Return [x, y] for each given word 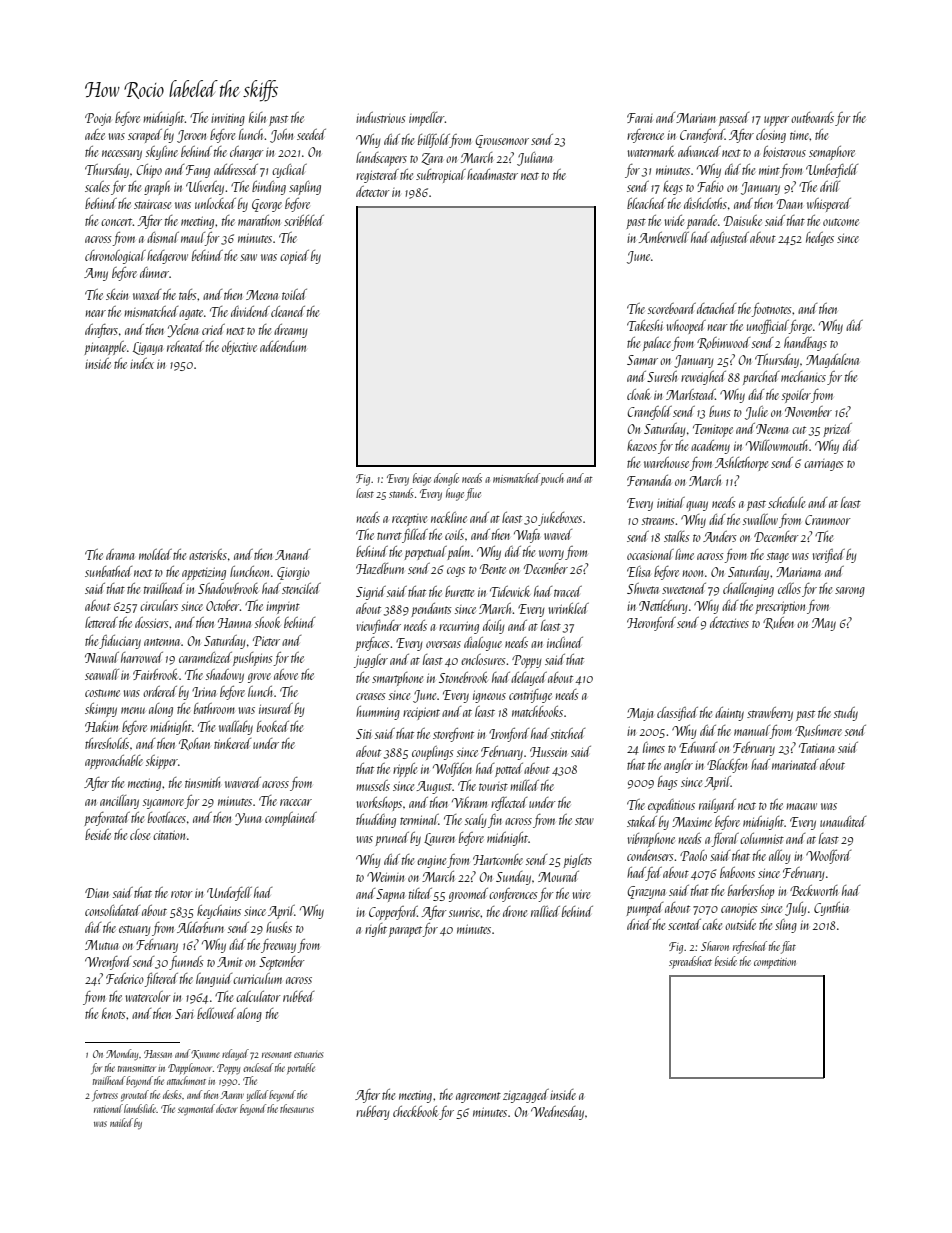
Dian [97, 893]
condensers [650, 855]
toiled [294, 294]
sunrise [465, 912]
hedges [820, 239]
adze [95, 134]
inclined [565, 642]
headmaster [492, 174]
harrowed [142, 657]
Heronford [651, 624]
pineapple [105, 348]
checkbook [416, 1111]
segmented [196, 1109]
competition [775, 963]
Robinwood [723, 343]
